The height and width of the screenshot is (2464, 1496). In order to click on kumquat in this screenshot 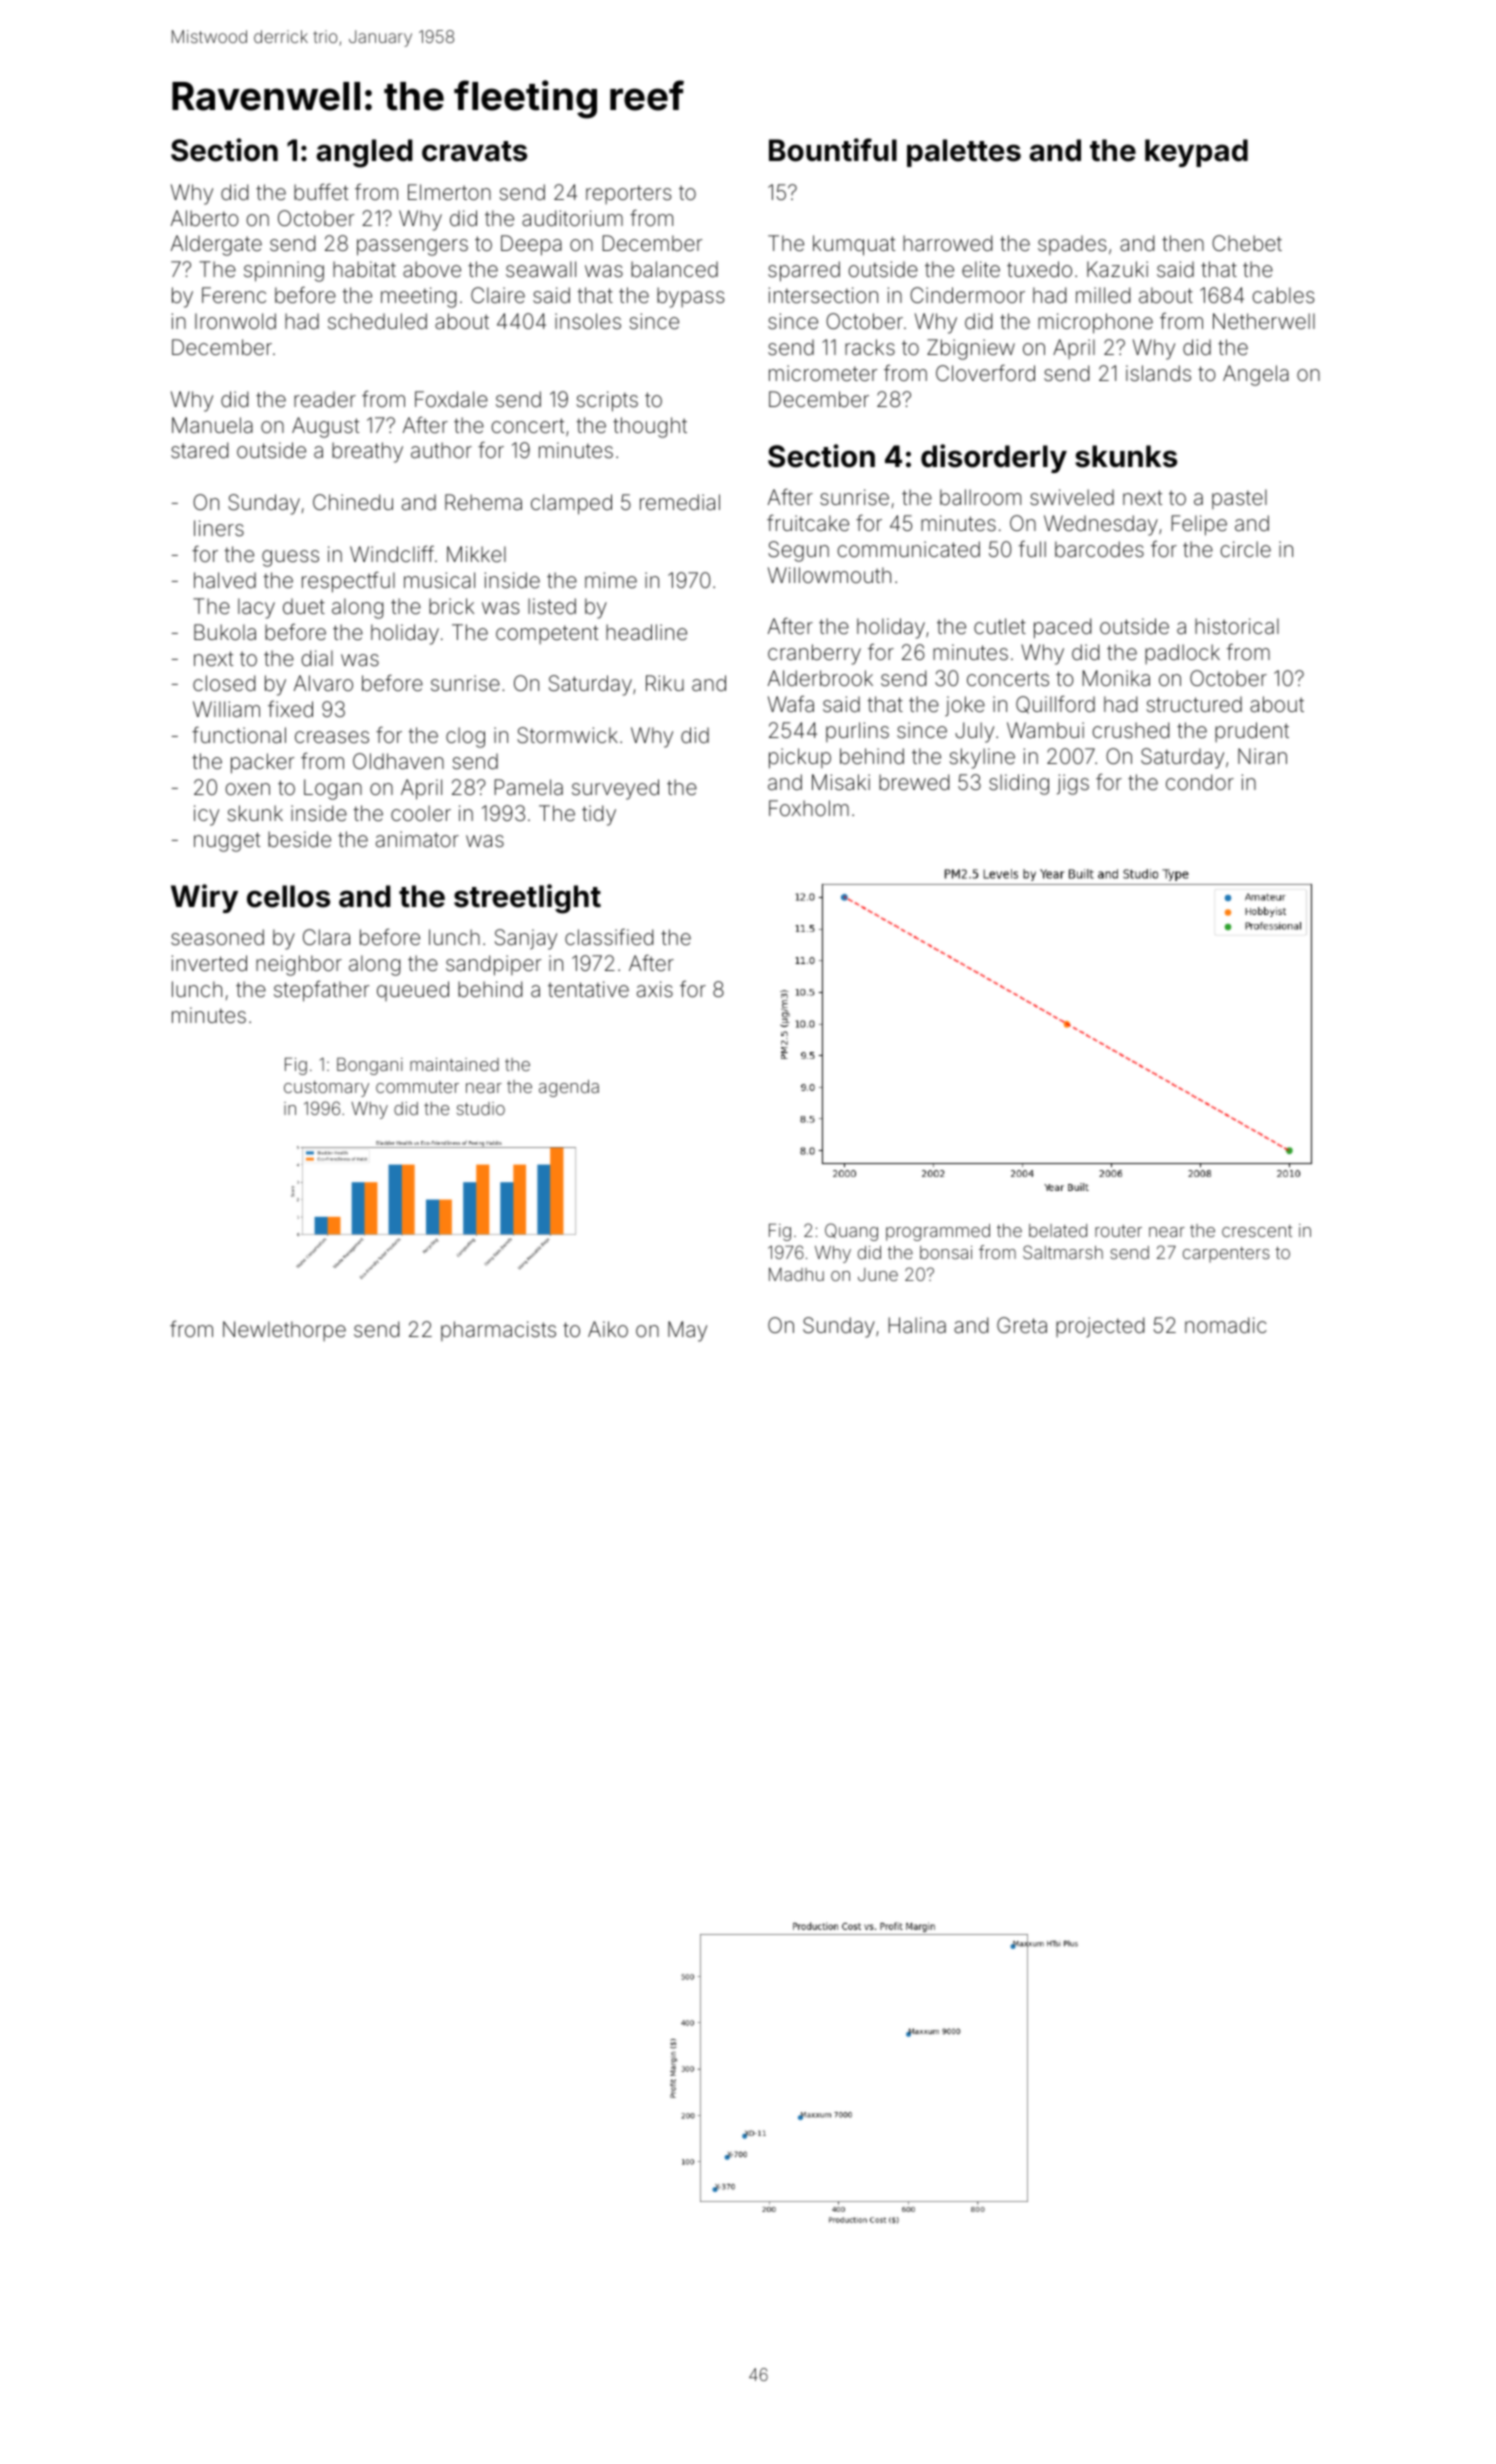, I will do `click(854, 245)`.
